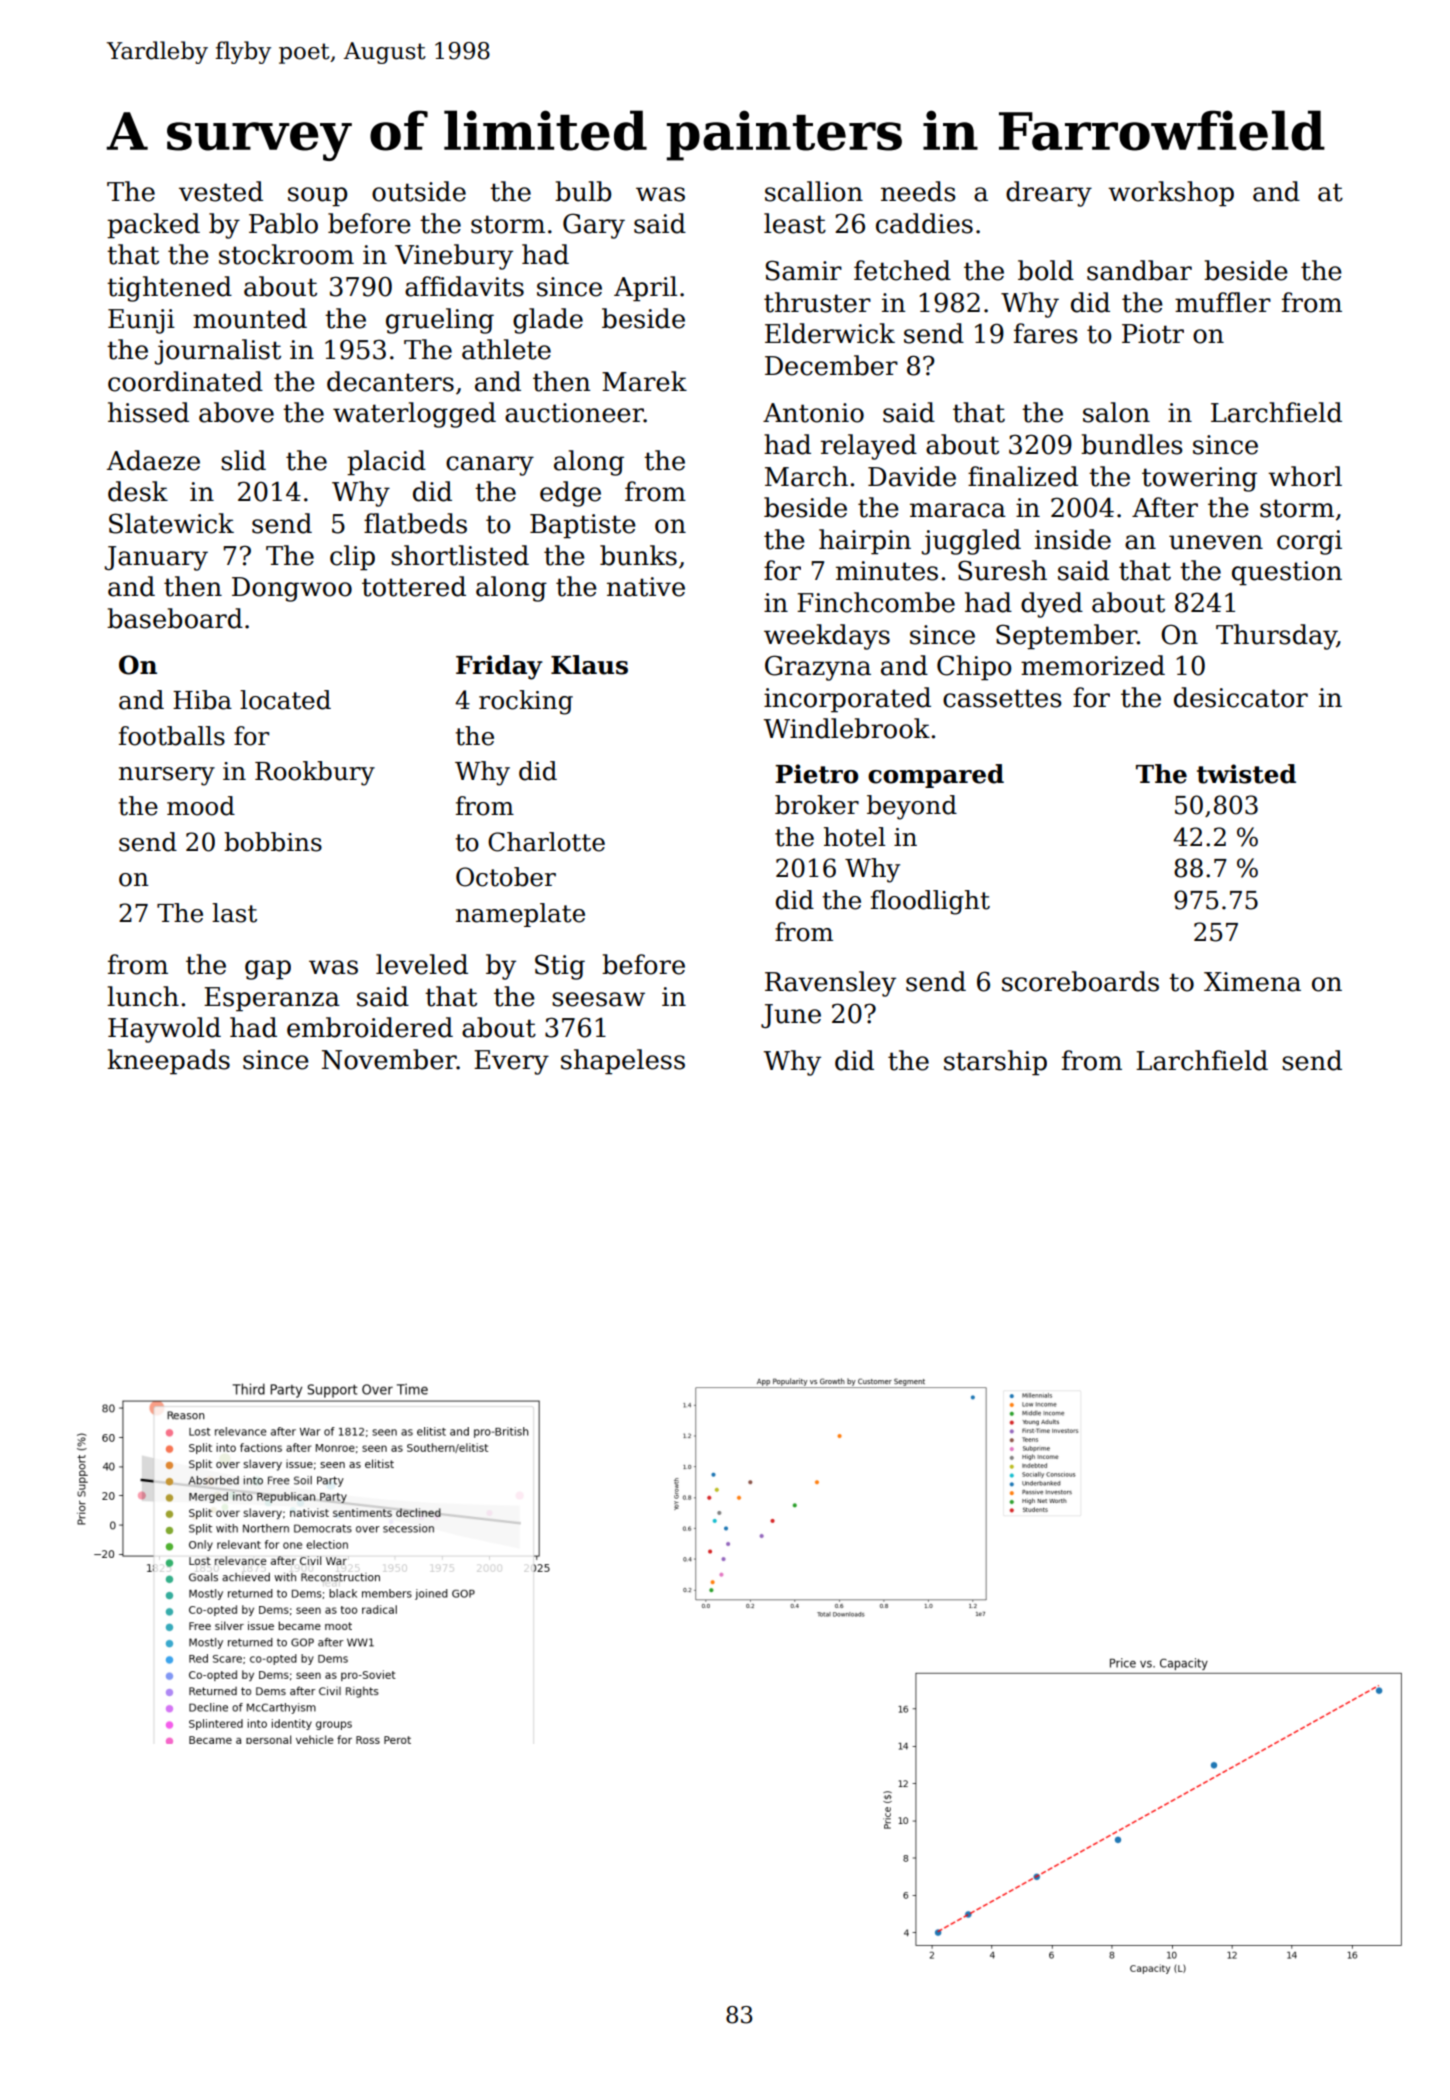  Describe the element at coordinates (795, 223) in the screenshot. I see `least` at that location.
